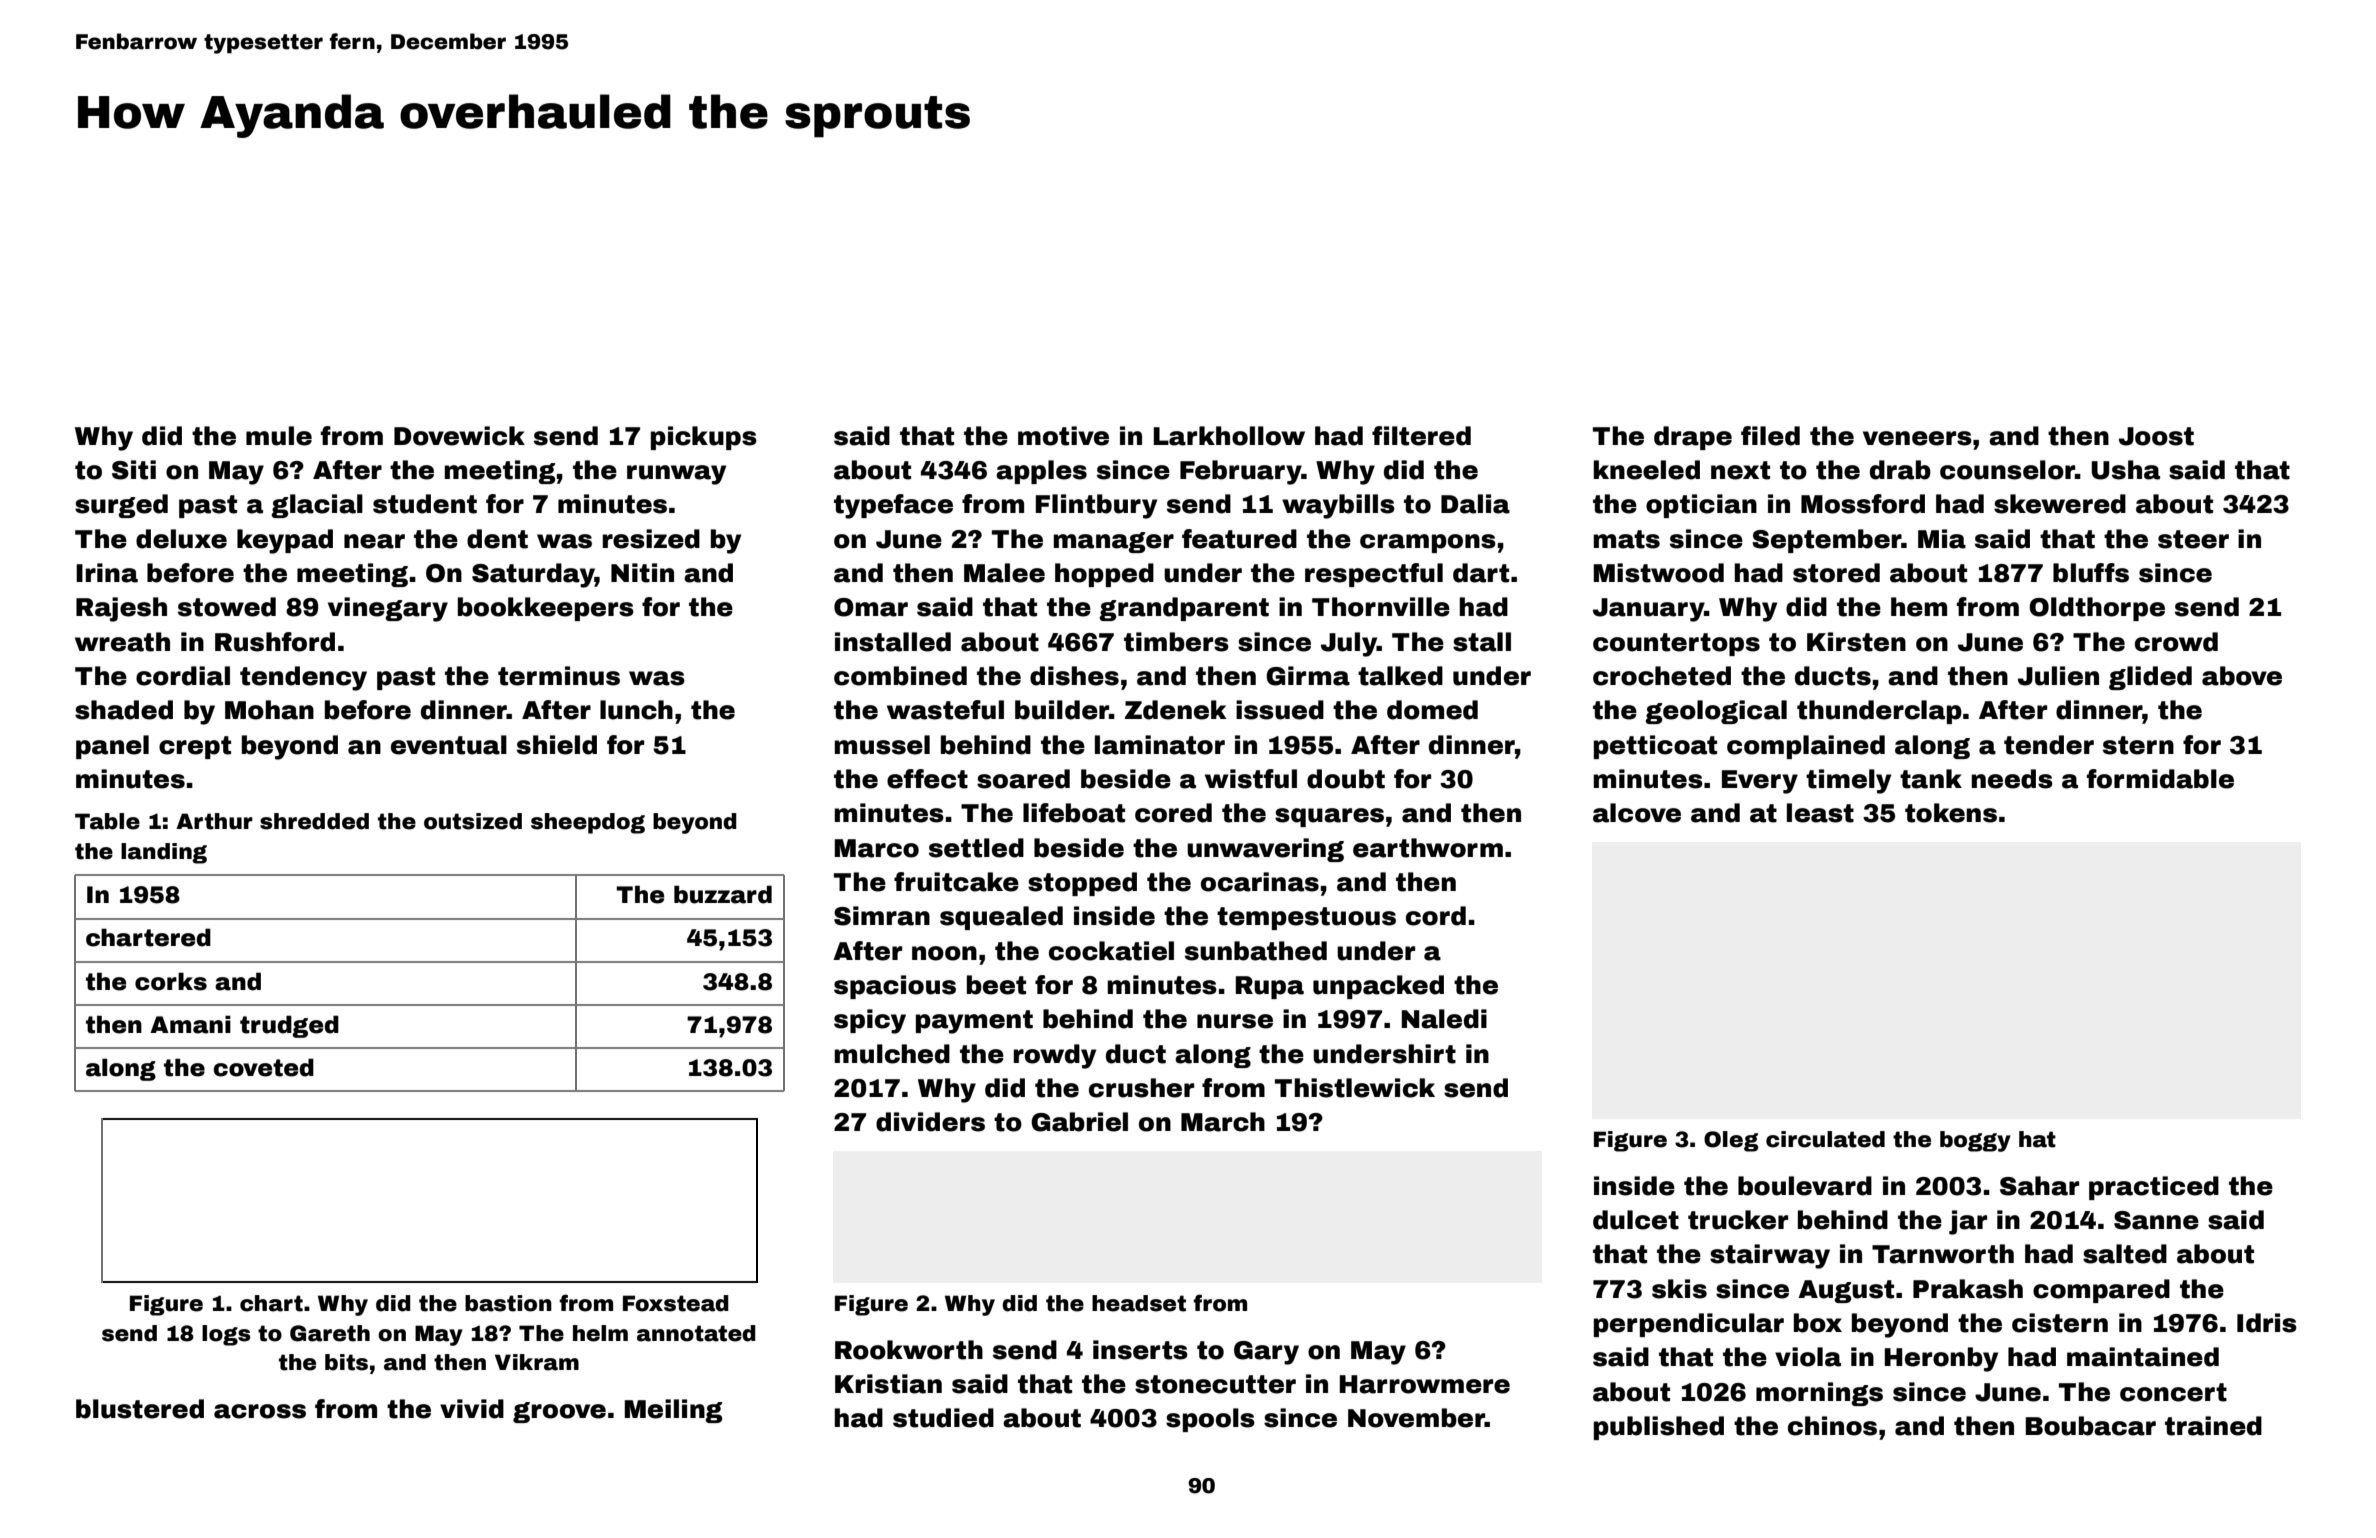  Describe the element at coordinates (264, 1067) in the screenshot. I see `coveted` at that location.
